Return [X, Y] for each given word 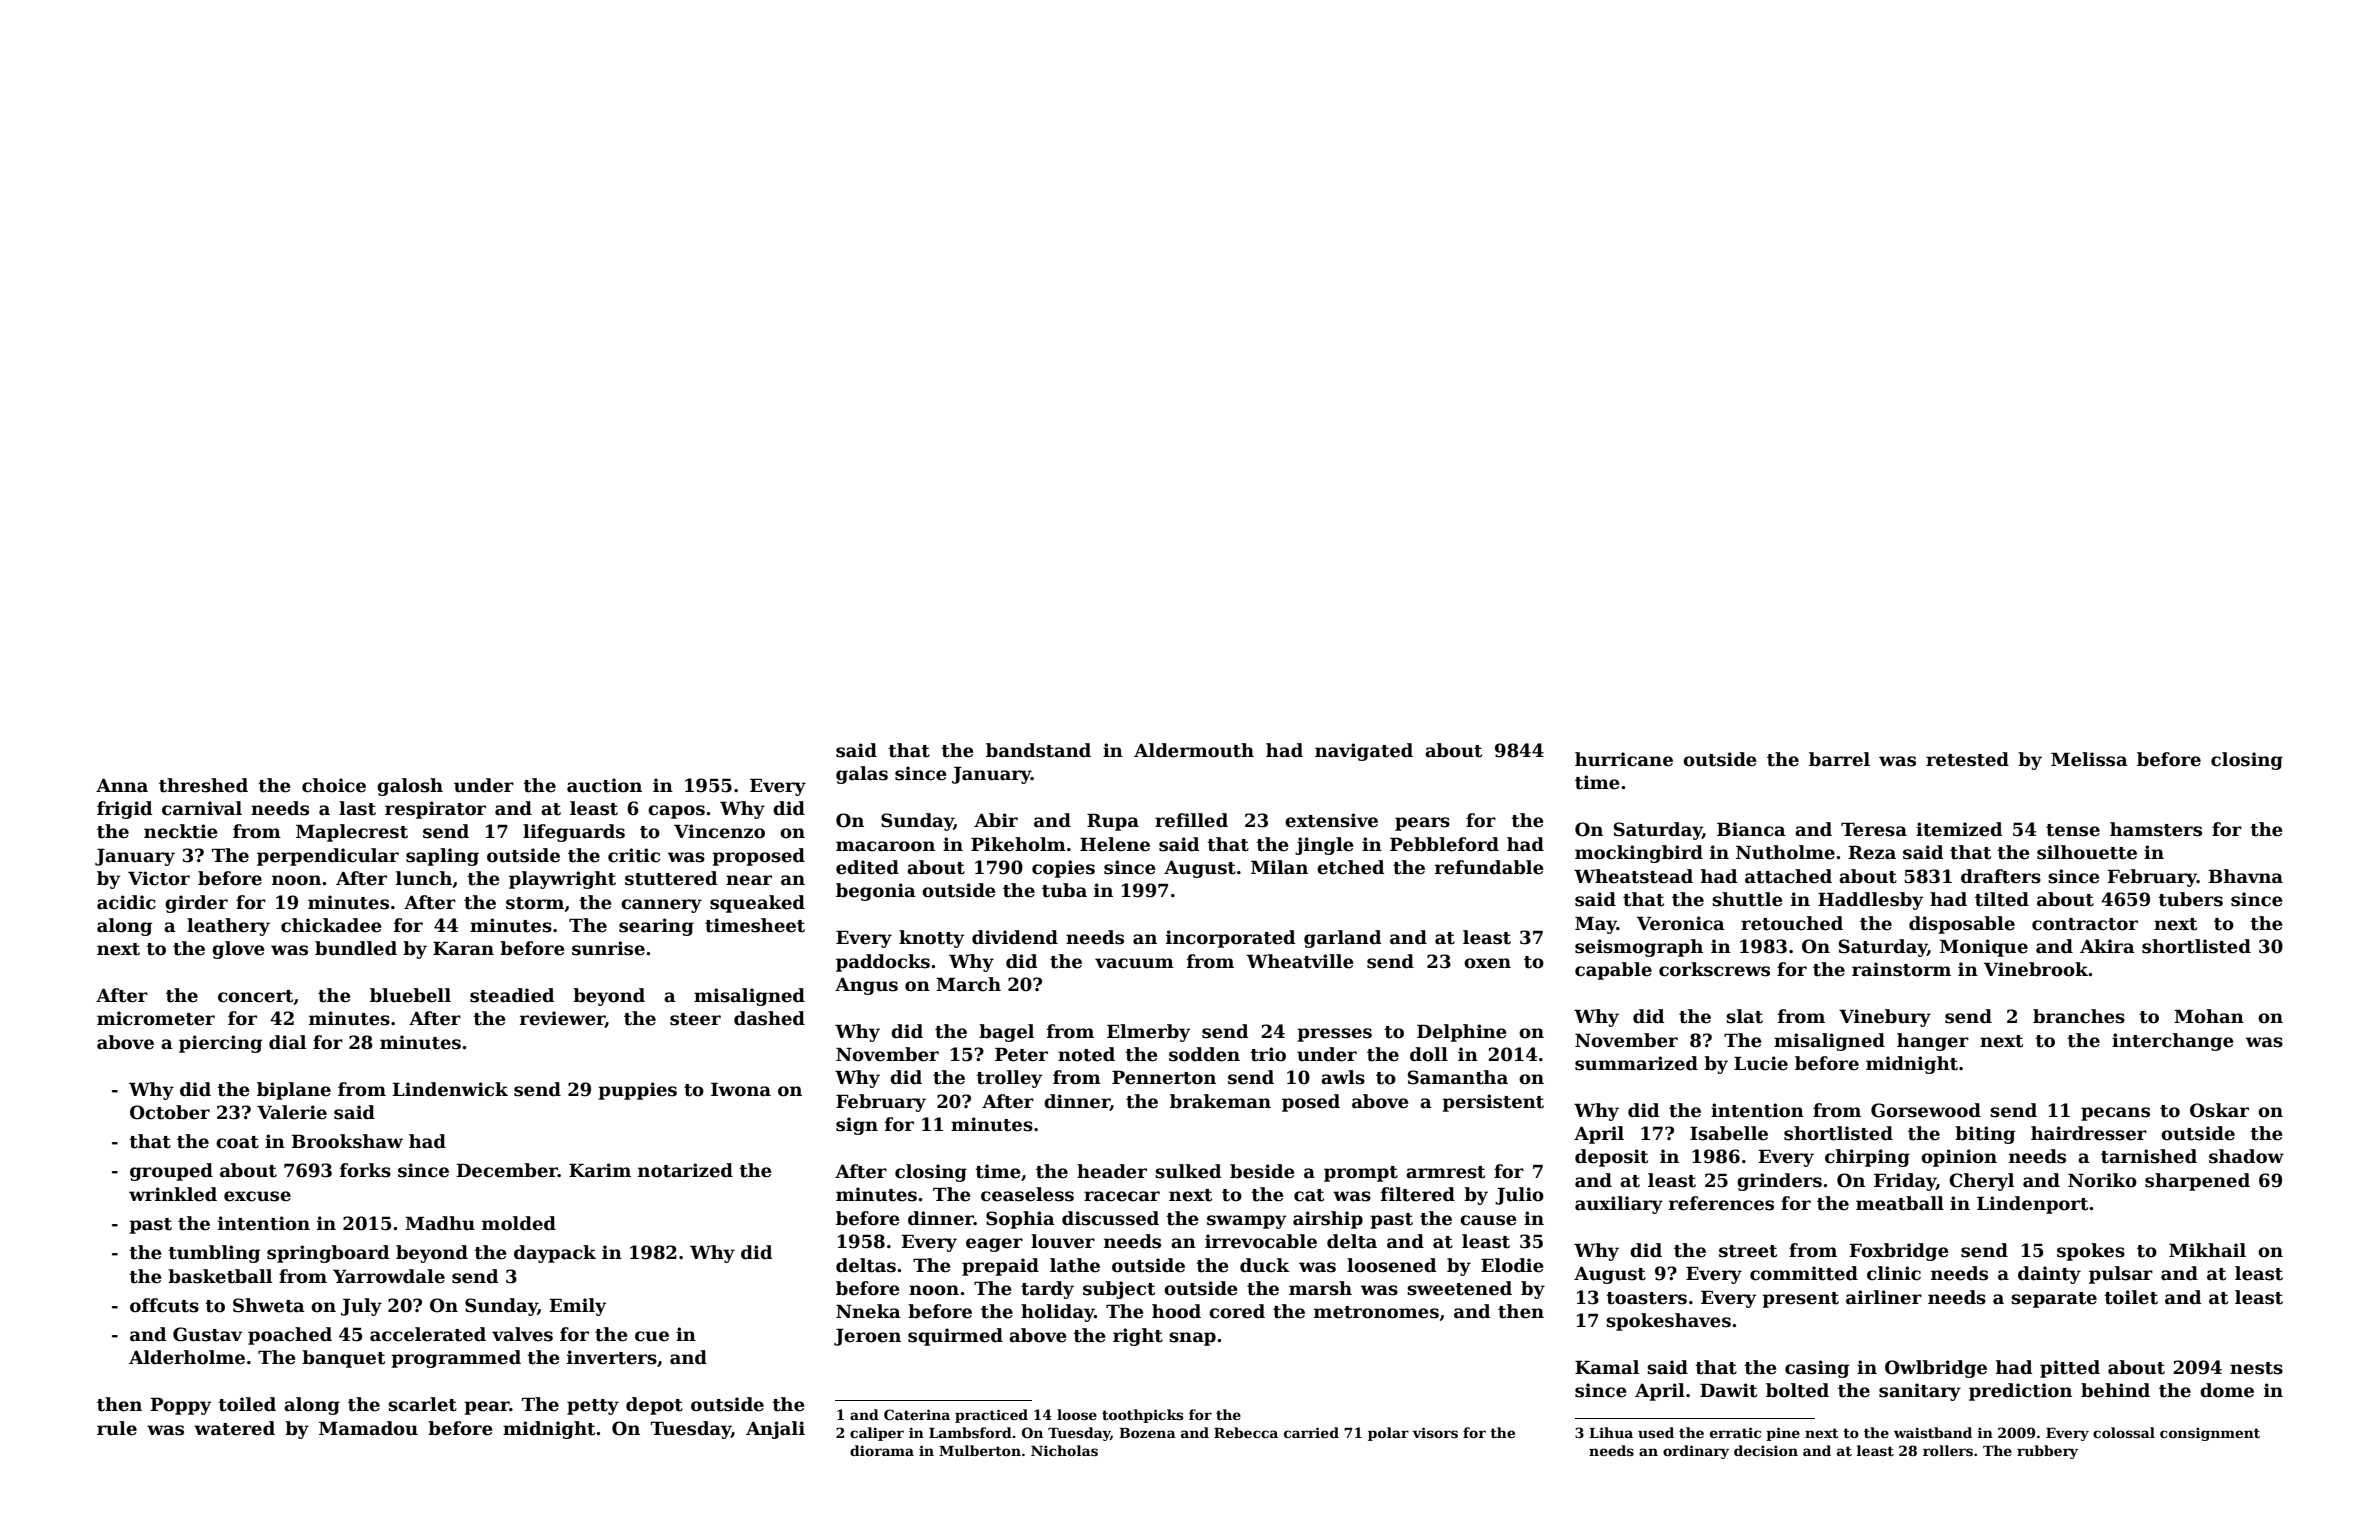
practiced [991, 1416]
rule [117, 1428]
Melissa [2089, 759]
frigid [124, 810]
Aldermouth [1194, 750]
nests [2256, 1368]
